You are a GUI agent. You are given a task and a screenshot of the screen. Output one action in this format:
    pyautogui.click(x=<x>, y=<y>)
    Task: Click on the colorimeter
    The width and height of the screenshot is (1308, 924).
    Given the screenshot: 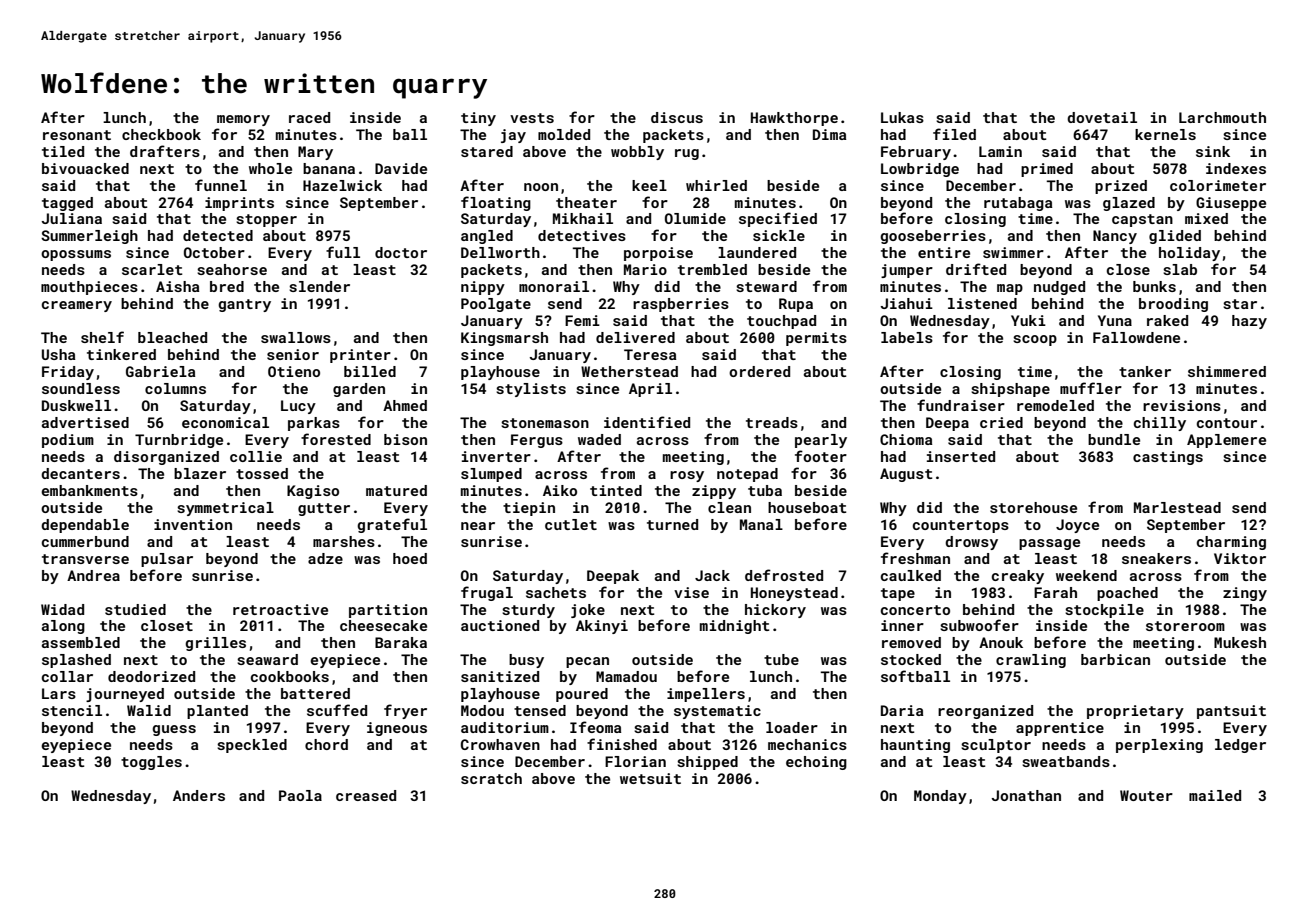 What is the action you would take?
    pyautogui.click(x=1218, y=185)
